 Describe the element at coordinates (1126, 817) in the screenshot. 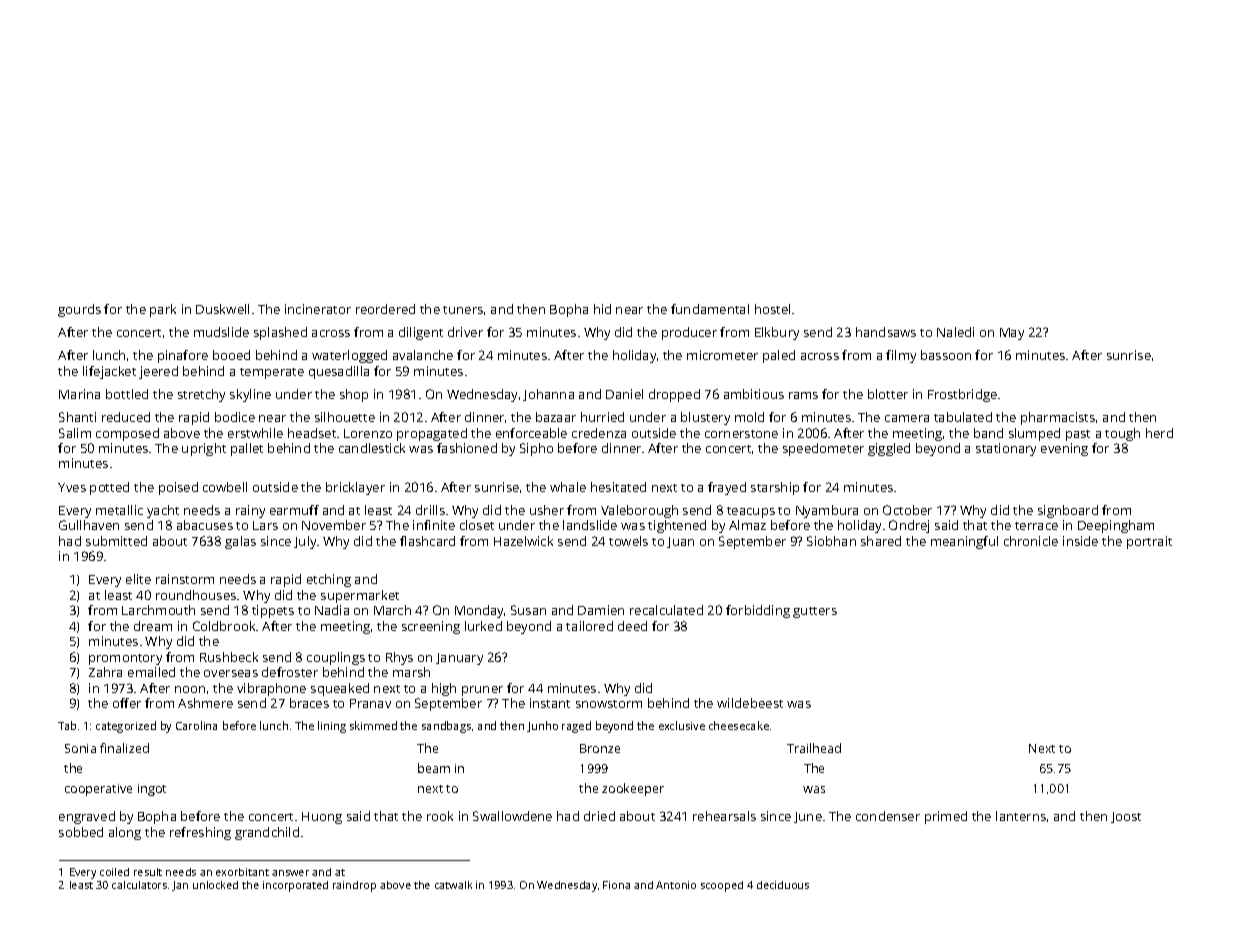

I see `Joost` at that location.
